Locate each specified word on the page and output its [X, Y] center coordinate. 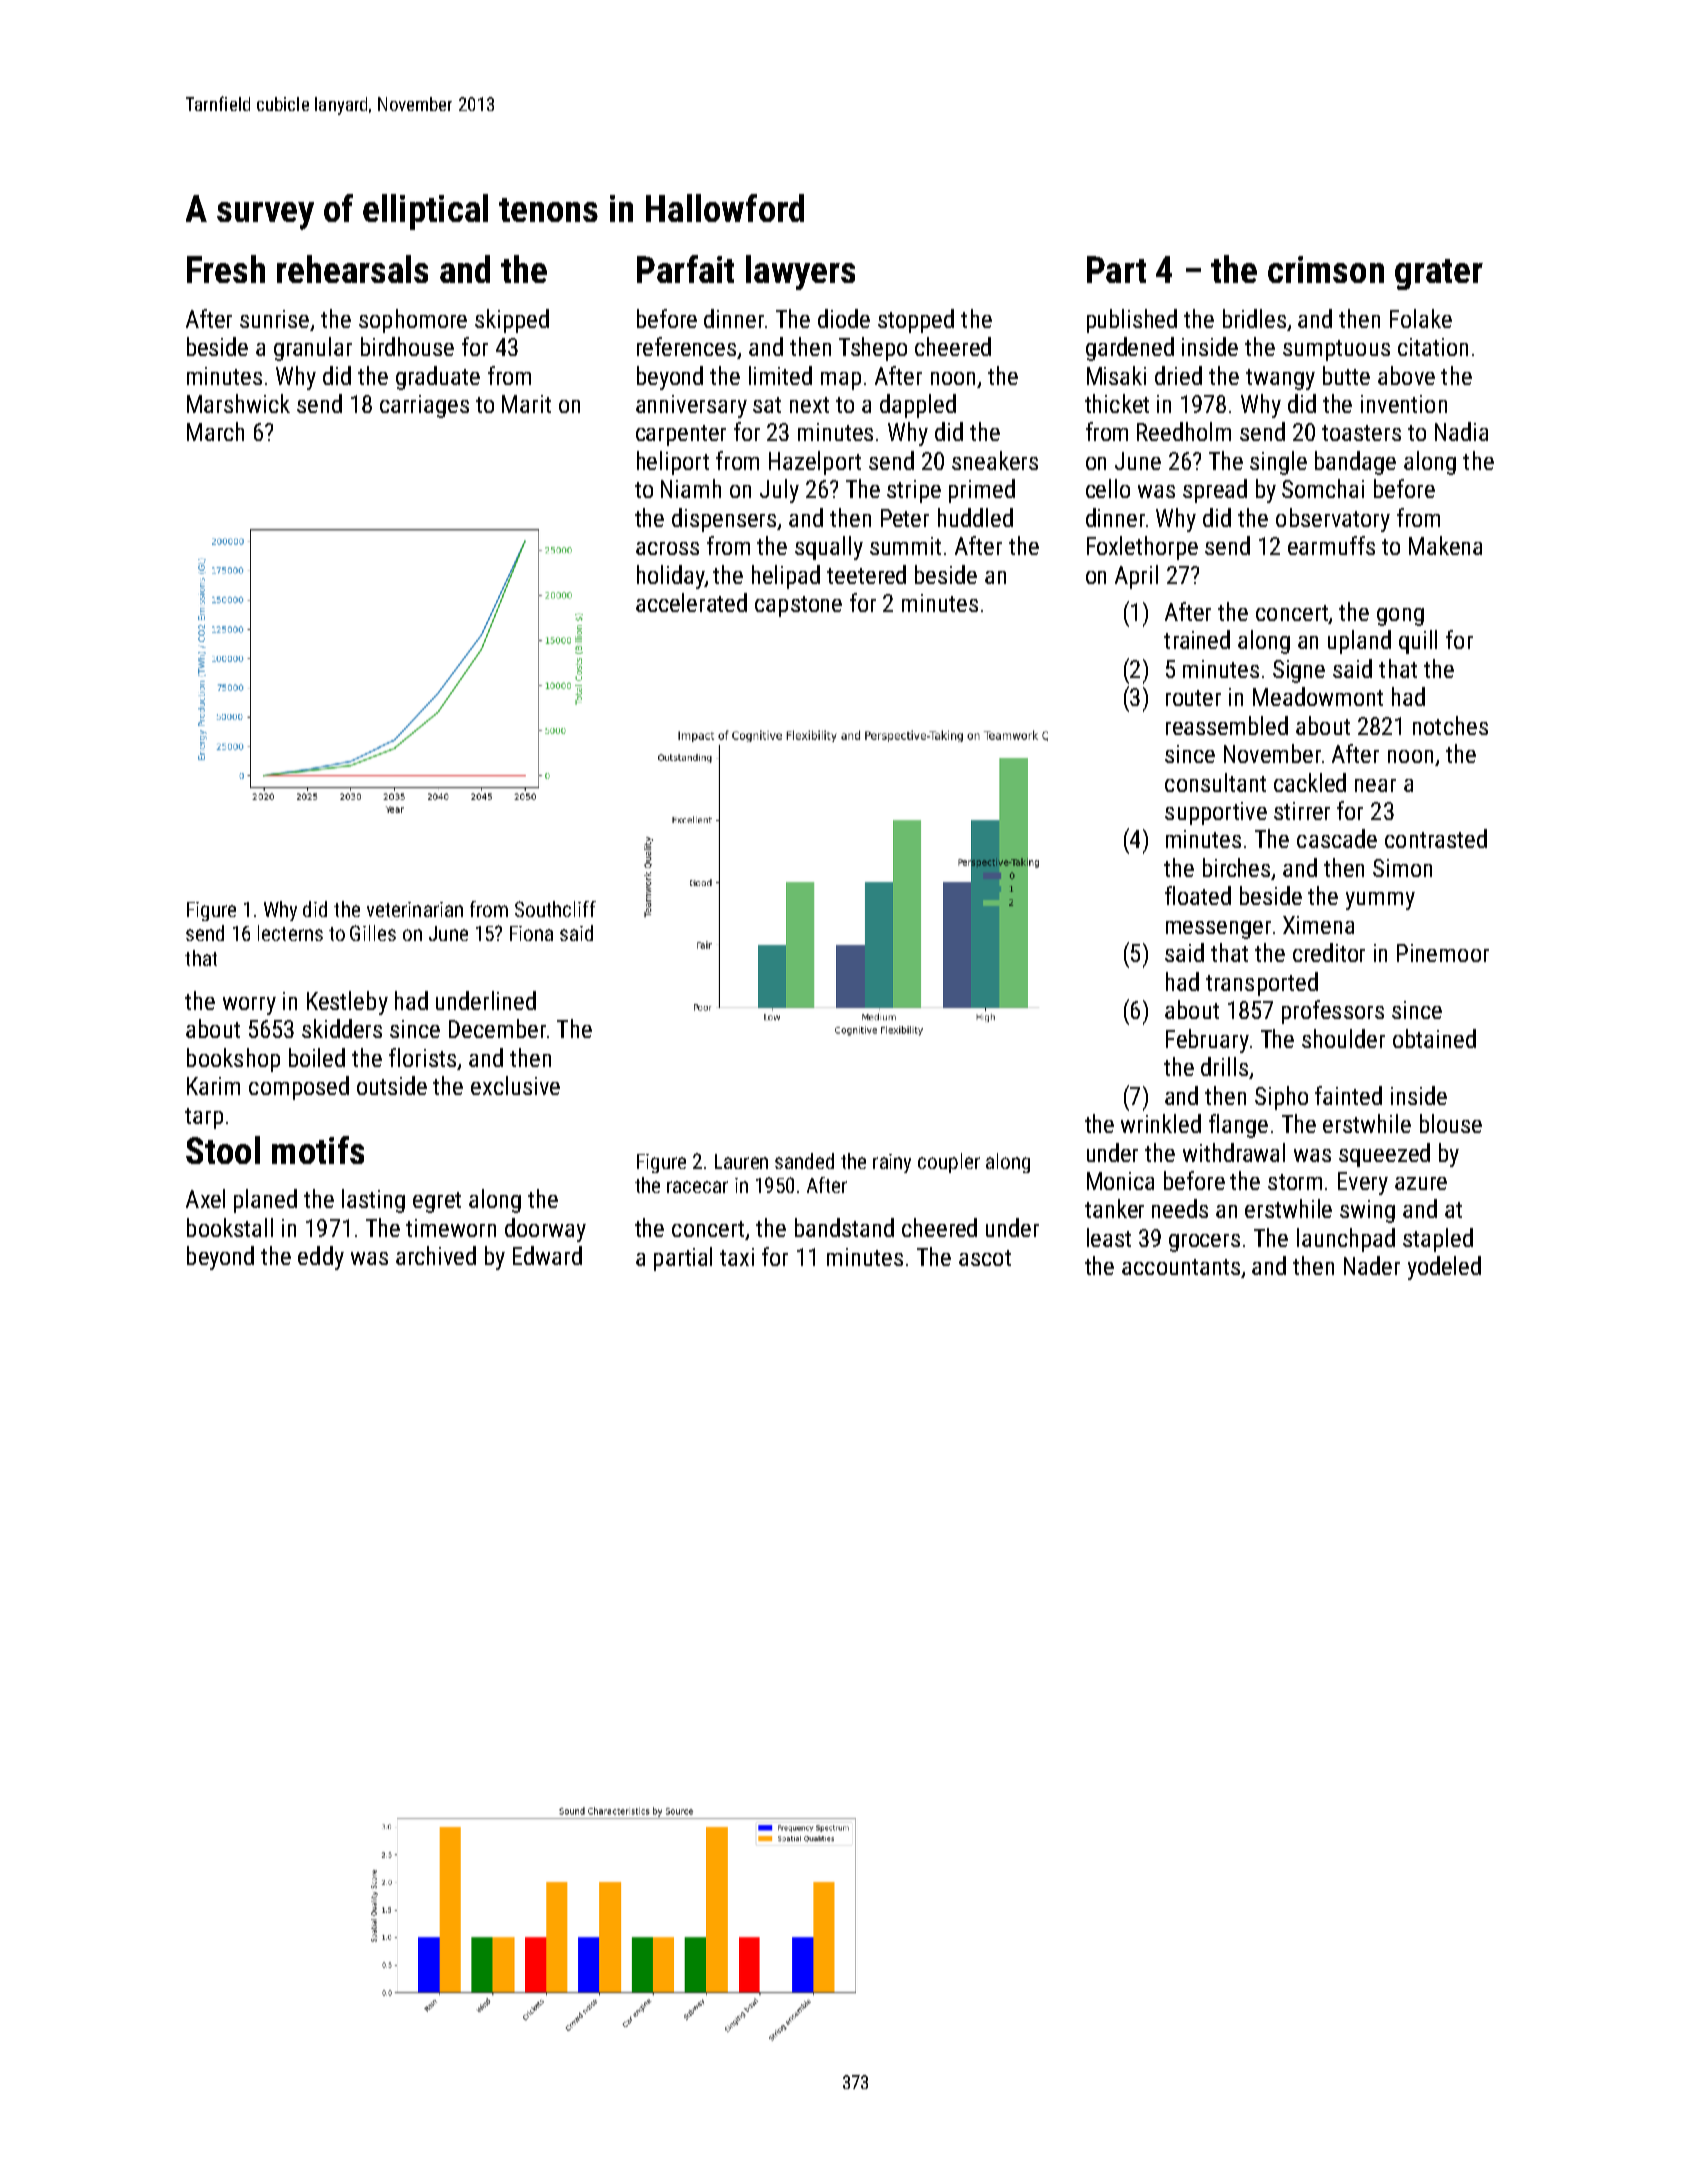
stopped [916, 321]
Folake [1421, 318]
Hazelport [815, 463]
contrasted [1436, 838]
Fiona [531, 933]
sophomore [413, 321]
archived [436, 1255]
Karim [213, 1086]
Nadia [1461, 431]
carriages [424, 406]
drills [1224, 1066]
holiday [670, 577]
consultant [1215, 782]
